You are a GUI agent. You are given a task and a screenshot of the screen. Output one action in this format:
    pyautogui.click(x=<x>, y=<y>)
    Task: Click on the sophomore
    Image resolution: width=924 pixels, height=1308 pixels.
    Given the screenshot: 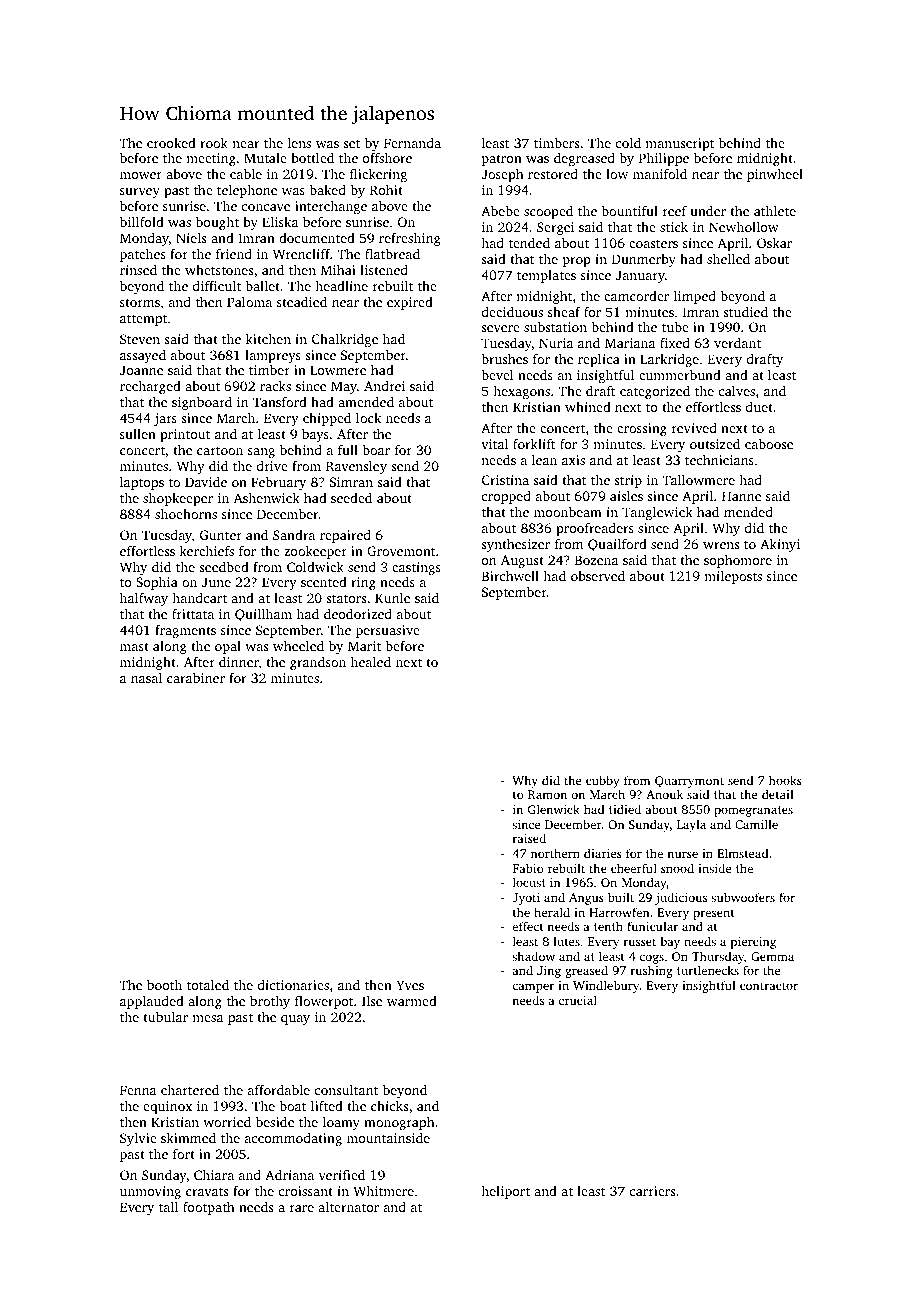 What is the action you would take?
    pyautogui.click(x=738, y=561)
